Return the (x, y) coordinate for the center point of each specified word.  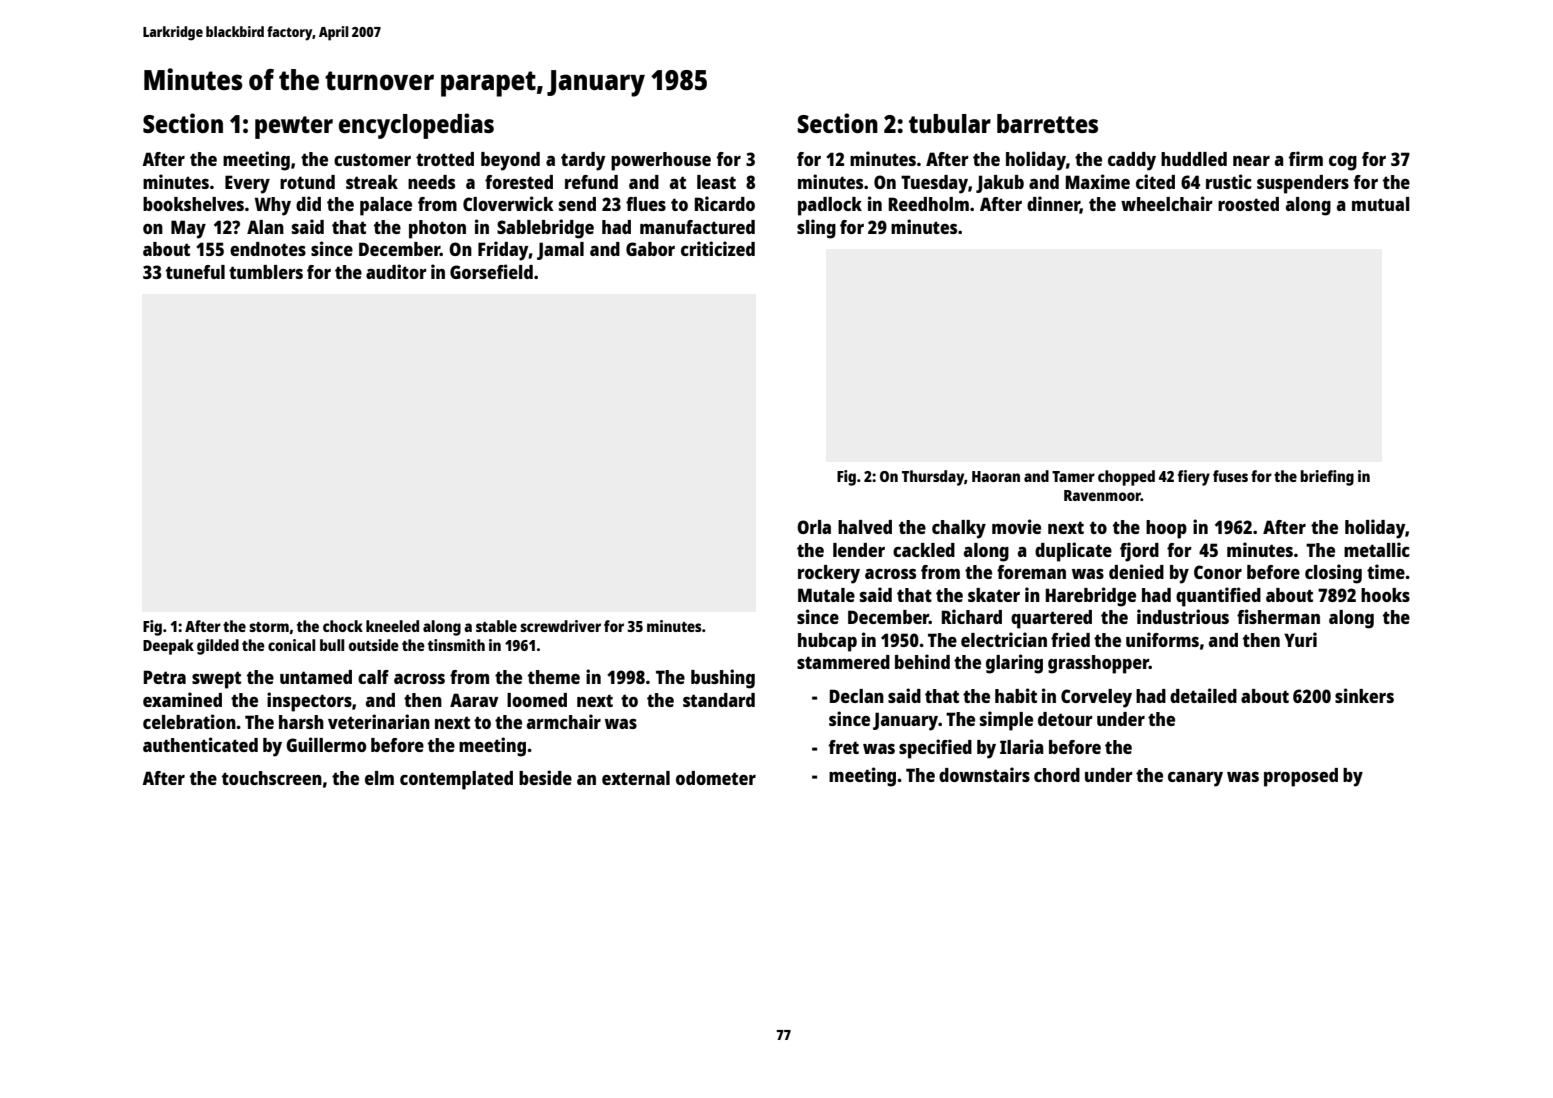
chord (1057, 775)
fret (844, 747)
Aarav (474, 700)
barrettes (1047, 123)
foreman (1031, 572)
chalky (959, 529)
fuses (1230, 476)
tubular (950, 123)
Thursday (933, 478)
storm (269, 627)
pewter (294, 127)
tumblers (266, 272)
